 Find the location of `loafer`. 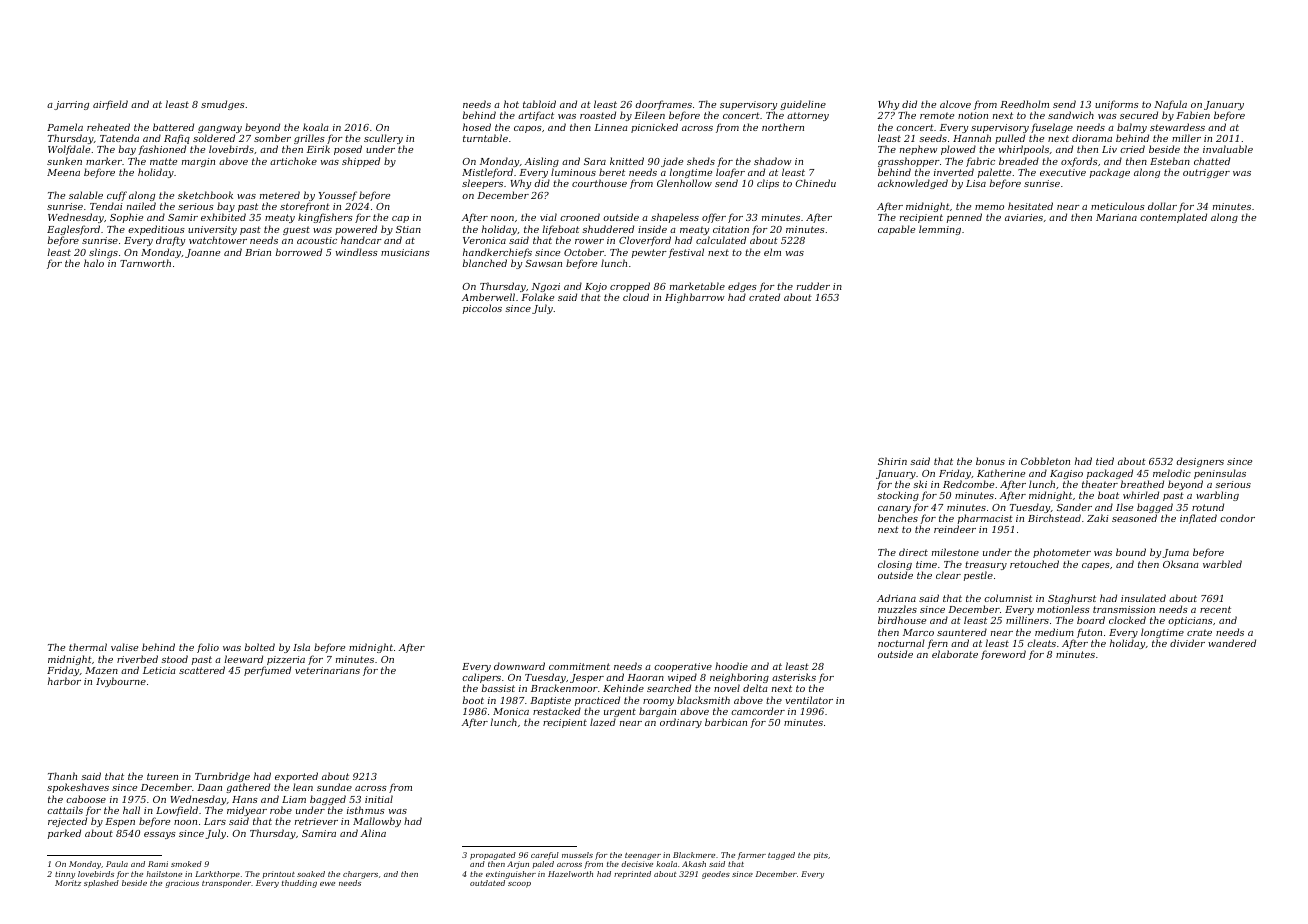

loafer is located at coordinates (730, 174).
